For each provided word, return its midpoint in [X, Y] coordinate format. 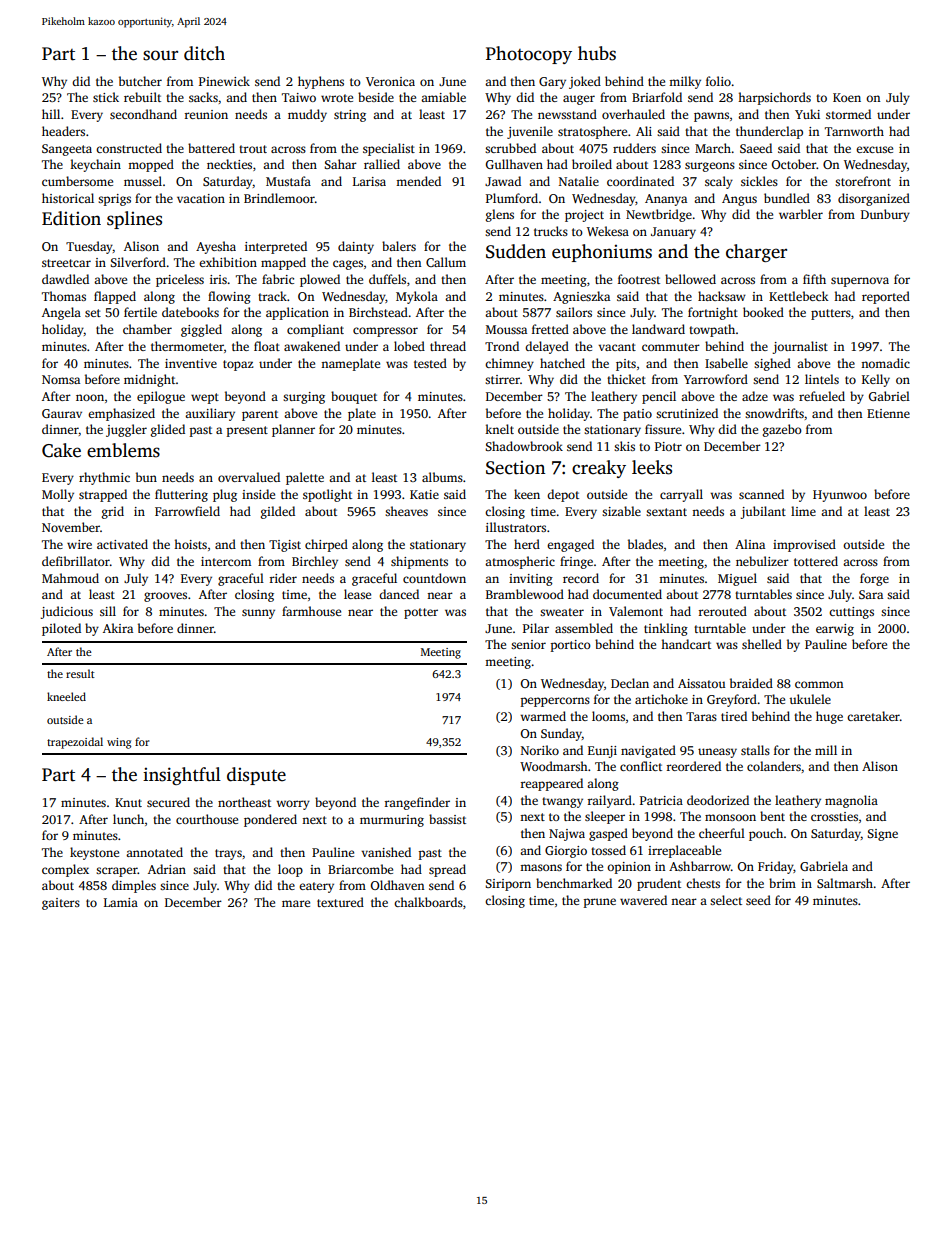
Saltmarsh [845, 883]
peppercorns [555, 702]
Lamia [121, 902]
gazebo [782, 430]
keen [527, 494]
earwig [835, 630]
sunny [258, 614]
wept [205, 398]
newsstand [567, 114]
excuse [874, 149]
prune [600, 903]
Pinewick [224, 81]
